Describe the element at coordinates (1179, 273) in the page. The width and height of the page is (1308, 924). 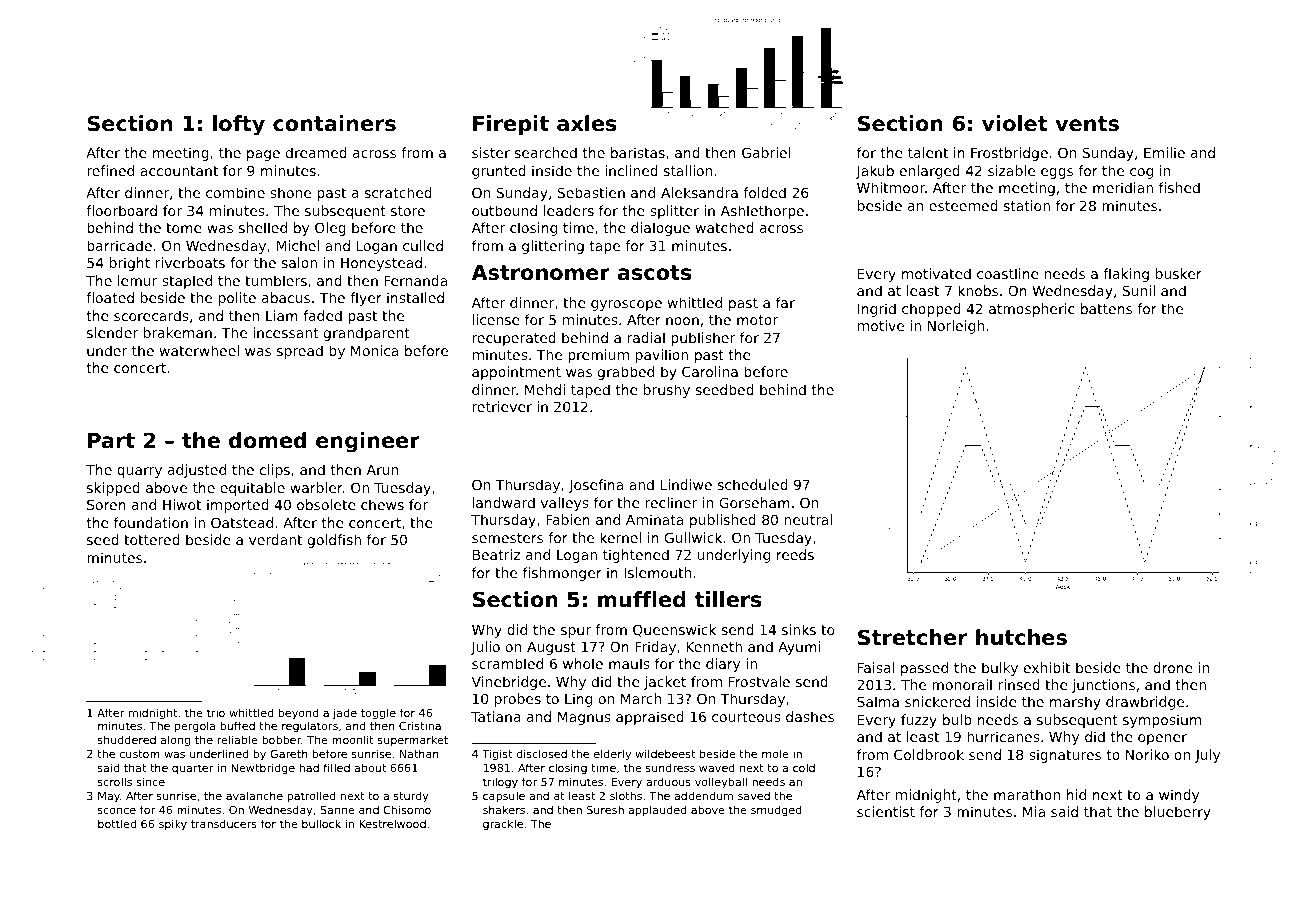
I see `busker` at that location.
